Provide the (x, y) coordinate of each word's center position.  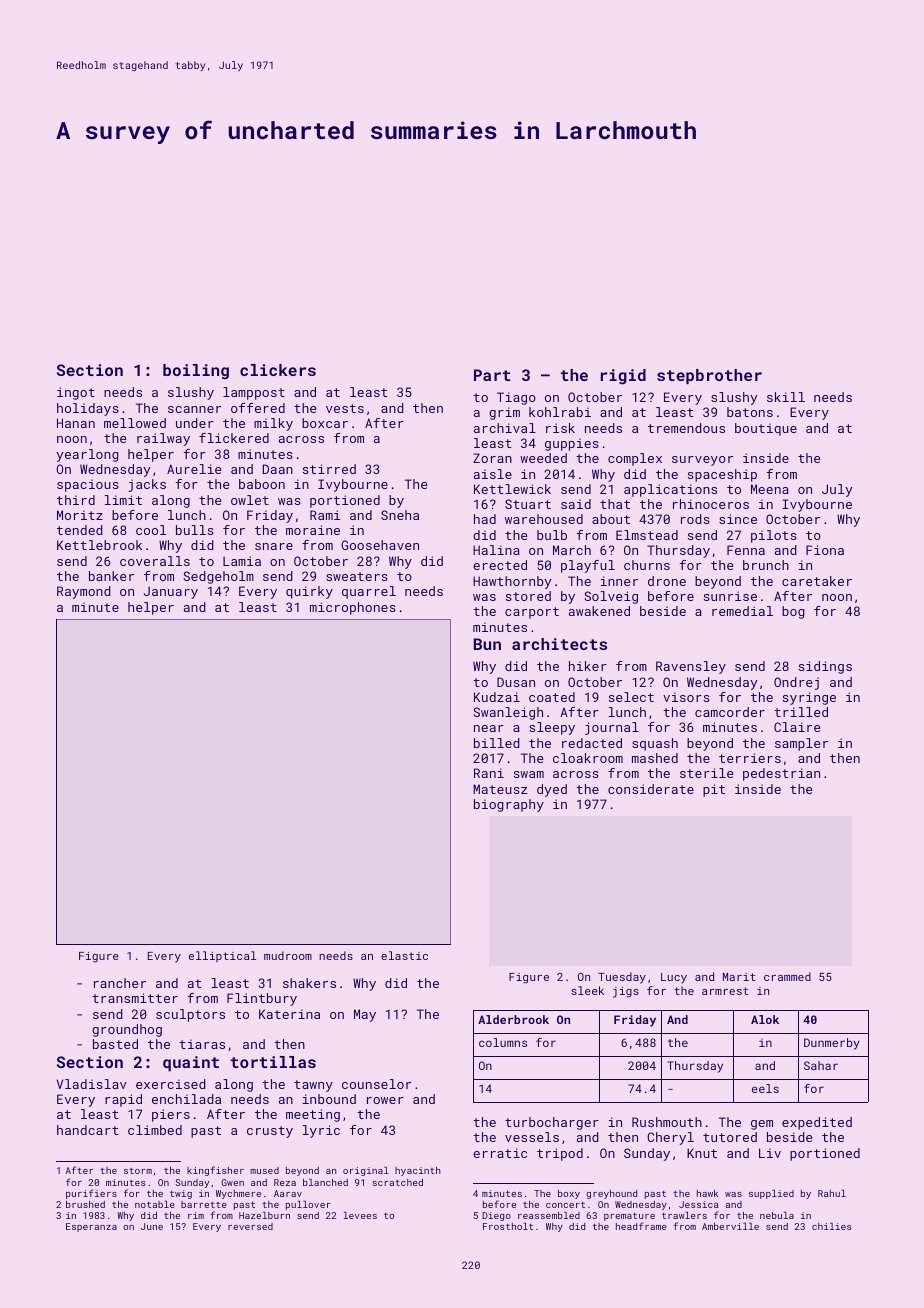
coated (552, 697)
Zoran (492, 458)
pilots (774, 536)
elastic (404, 955)
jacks (147, 485)
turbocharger (552, 1123)
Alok (765, 1019)
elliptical (222, 956)
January (171, 592)
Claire (797, 727)
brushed (85, 1204)
